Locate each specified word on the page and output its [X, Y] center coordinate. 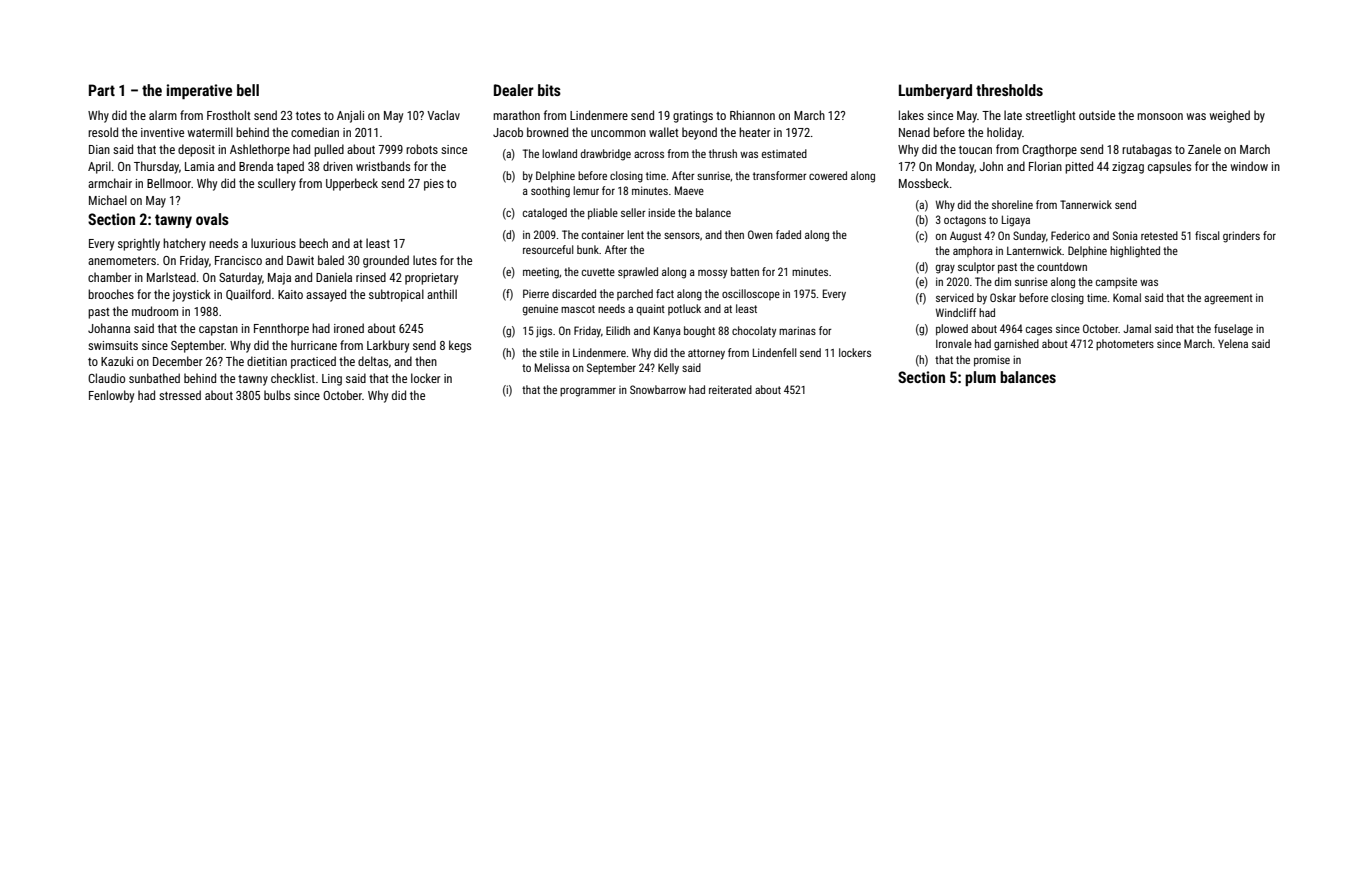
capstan [218, 330]
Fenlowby [111, 396]
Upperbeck [352, 184]
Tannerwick [1086, 204]
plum [980, 378]
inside [661, 212]
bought [699, 332]
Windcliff [956, 312]
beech [313, 243]
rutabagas [1147, 150]
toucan [975, 150]
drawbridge [606, 155]
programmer [588, 392]
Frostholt [229, 115]
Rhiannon [752, 115]
